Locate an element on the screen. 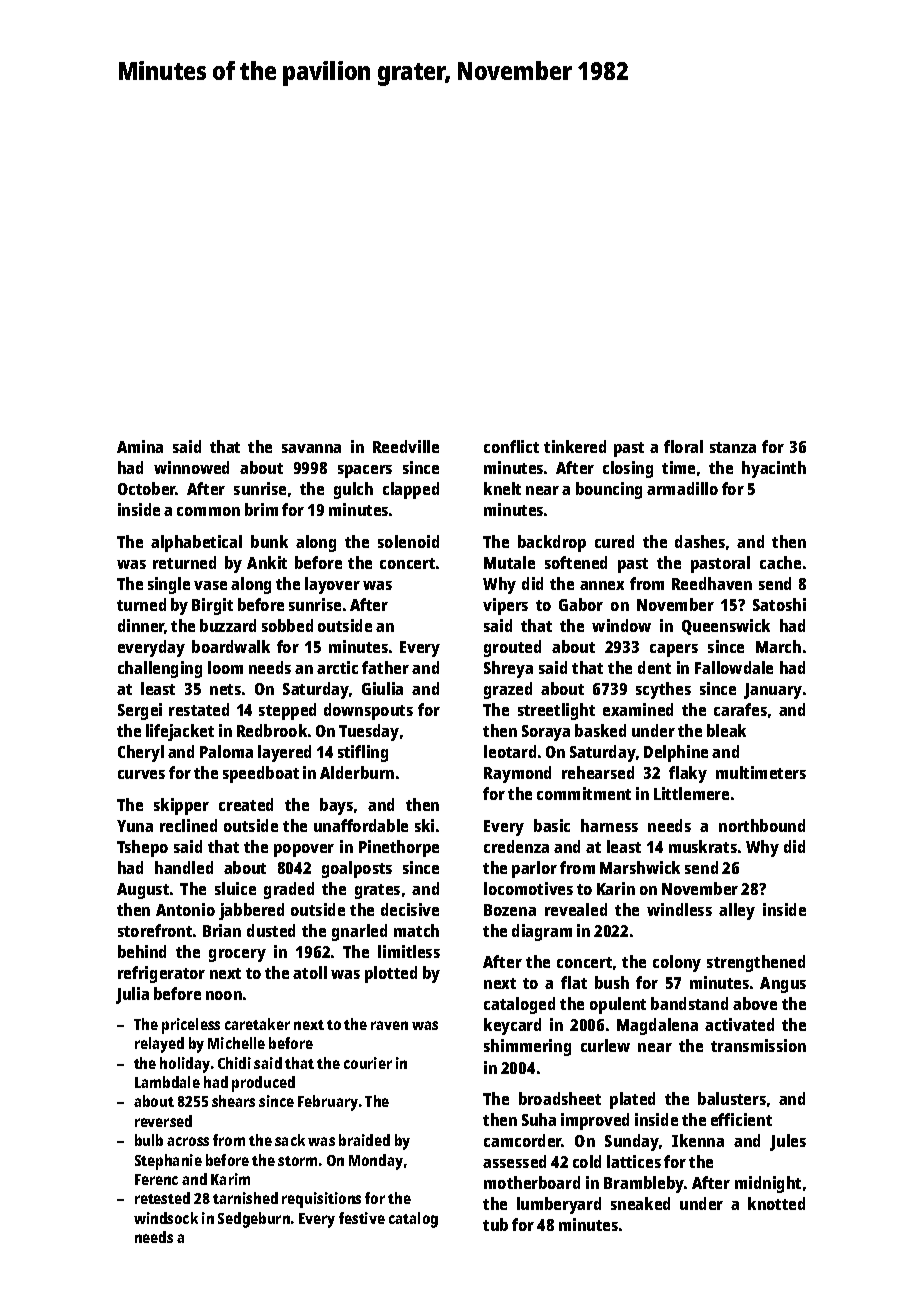 This screenshot has width=924, height=1314. solenoid is located at coordinates (408, 541).
